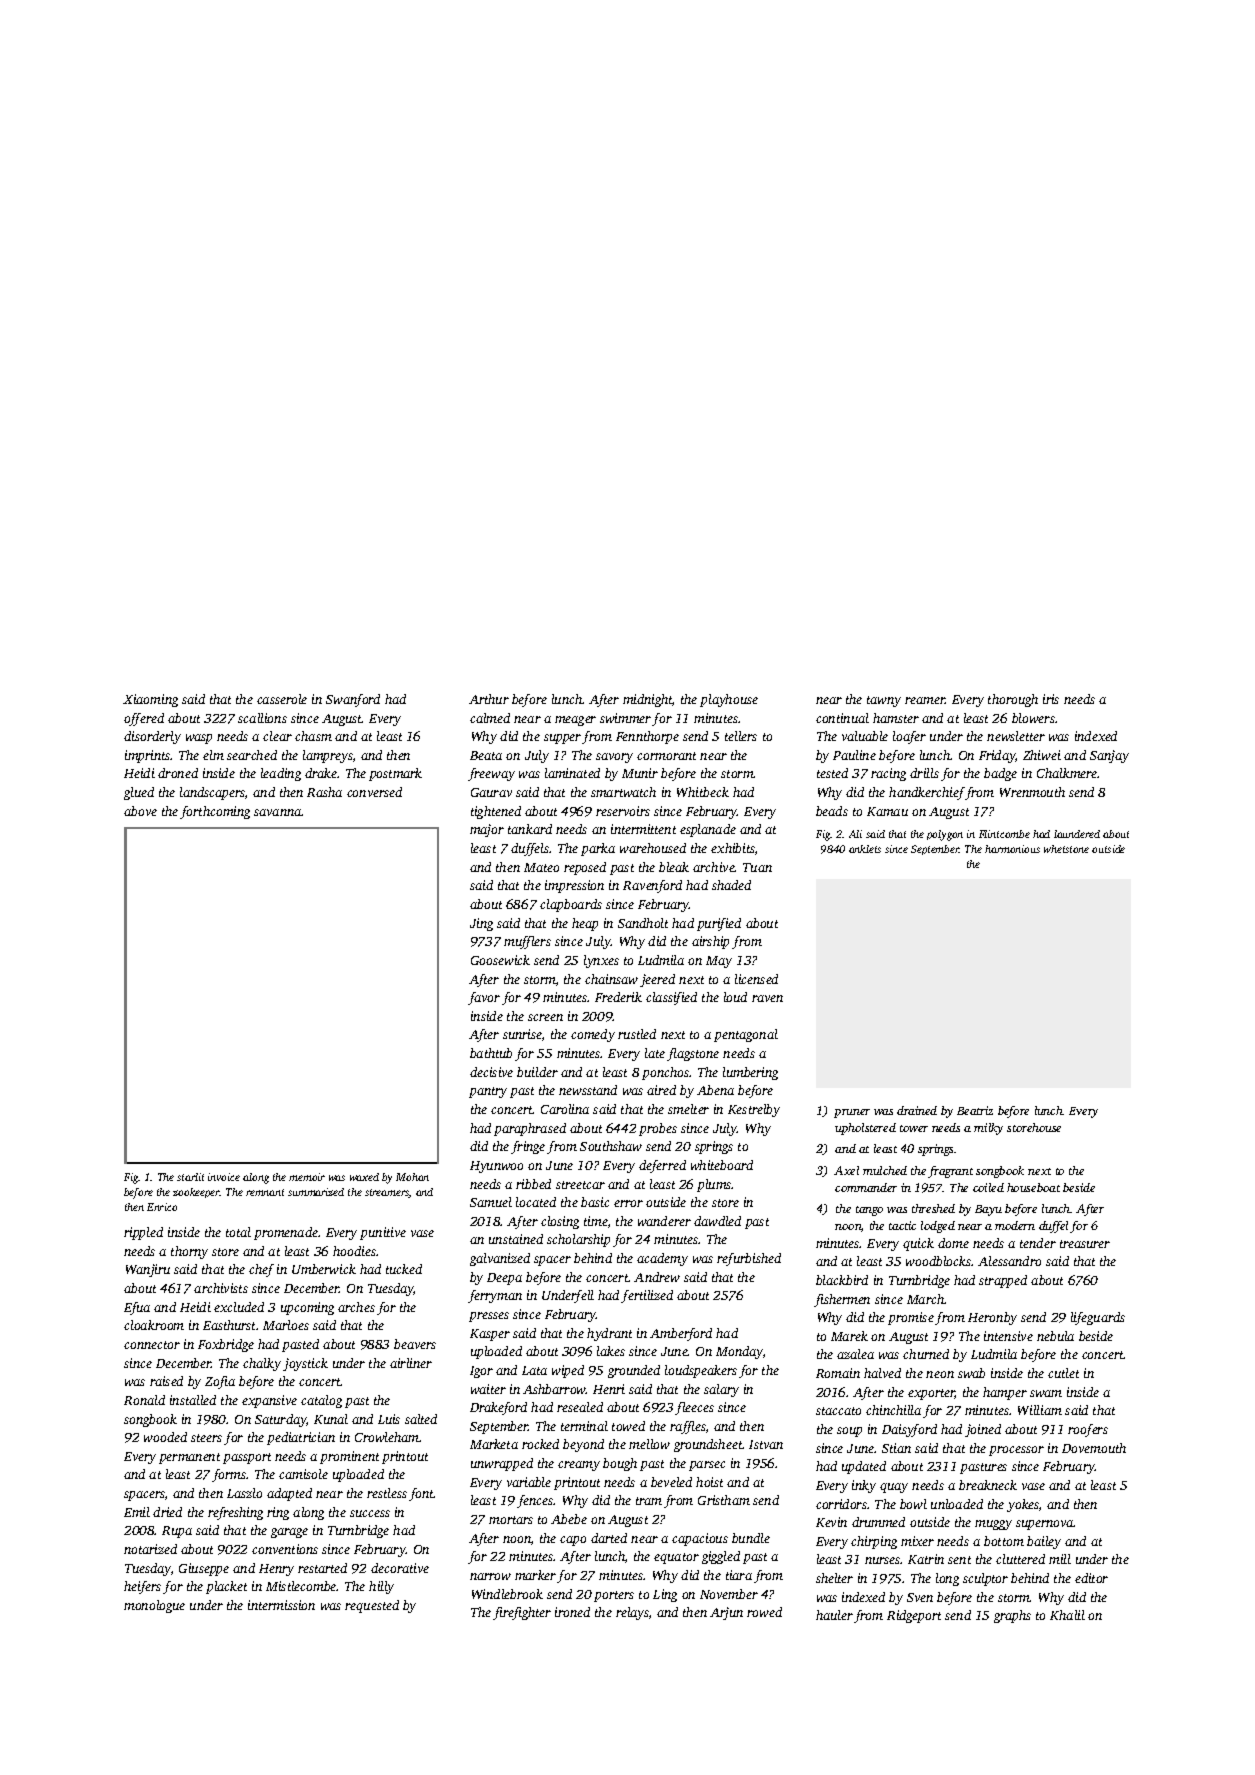  Describe the element at coordinates (1051, 699) in the page. I see `iris` at that location.
